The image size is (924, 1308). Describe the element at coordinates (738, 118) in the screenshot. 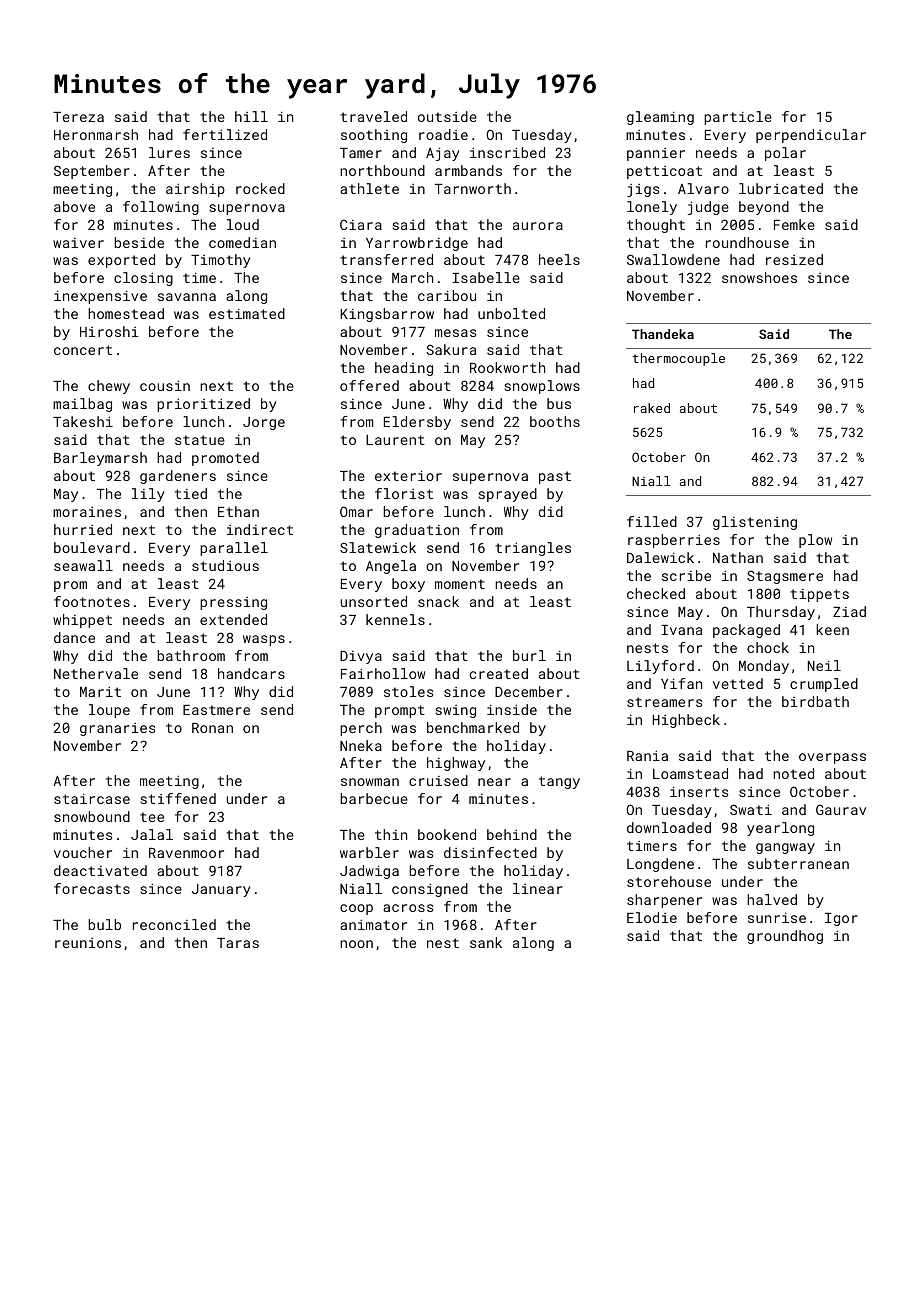

I see `particle` at that location.
